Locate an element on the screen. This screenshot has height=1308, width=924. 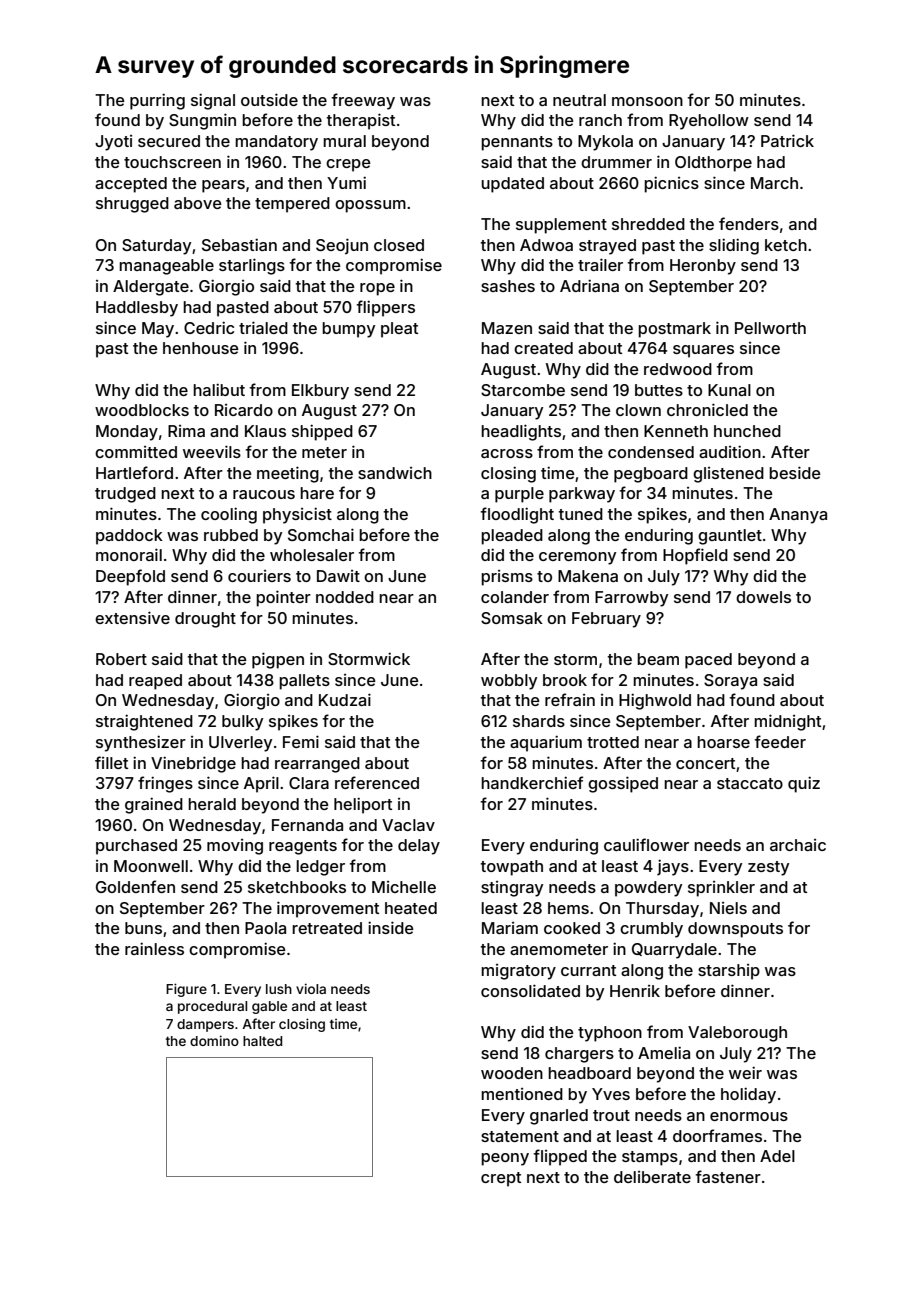
Aldergate is located at coordinates (151, 288).
